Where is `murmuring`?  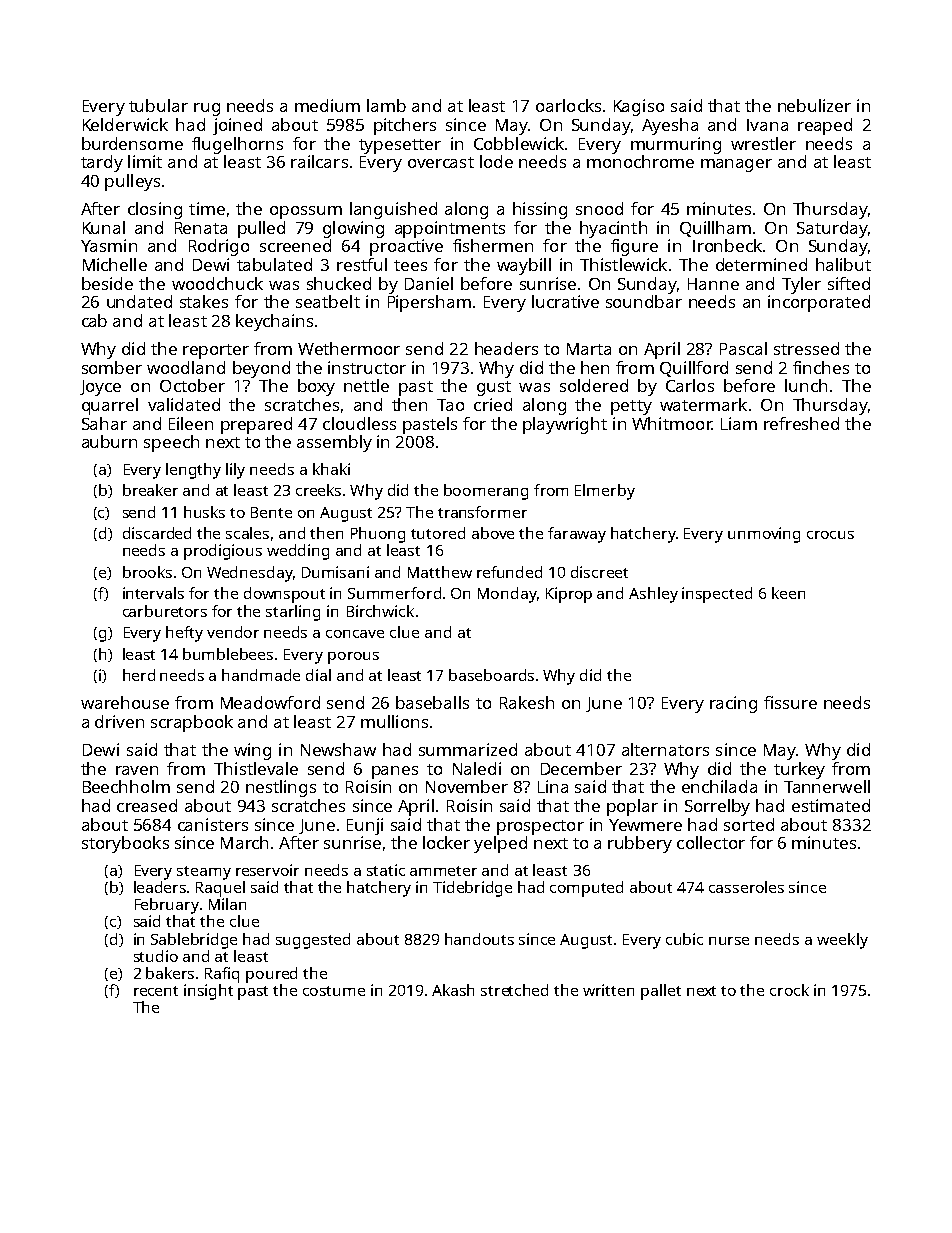
murmuring is located at coordinates (676, 145).
